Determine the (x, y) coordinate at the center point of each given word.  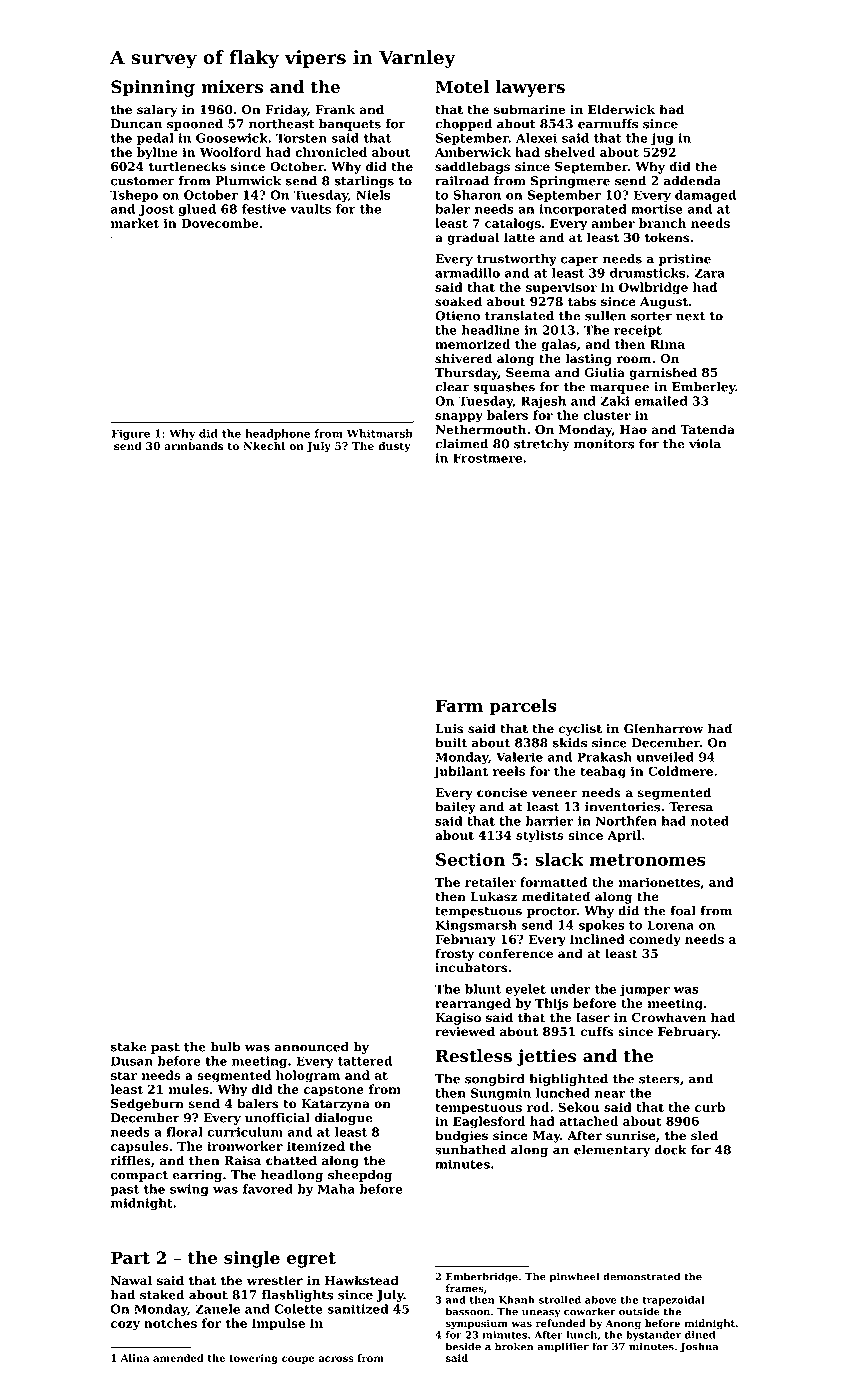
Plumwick (248, 181)
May (547, 1137)
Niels (373, 195)
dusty (394, 447)
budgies (461, 1136)
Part (130, 1257)
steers (659, 1079)
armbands (193, 446)
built (451, 743)
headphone (277, 434)
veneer (554, 794)
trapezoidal (673, 1301)
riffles (131, 1160)
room (634, 360)
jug (662, 139)
